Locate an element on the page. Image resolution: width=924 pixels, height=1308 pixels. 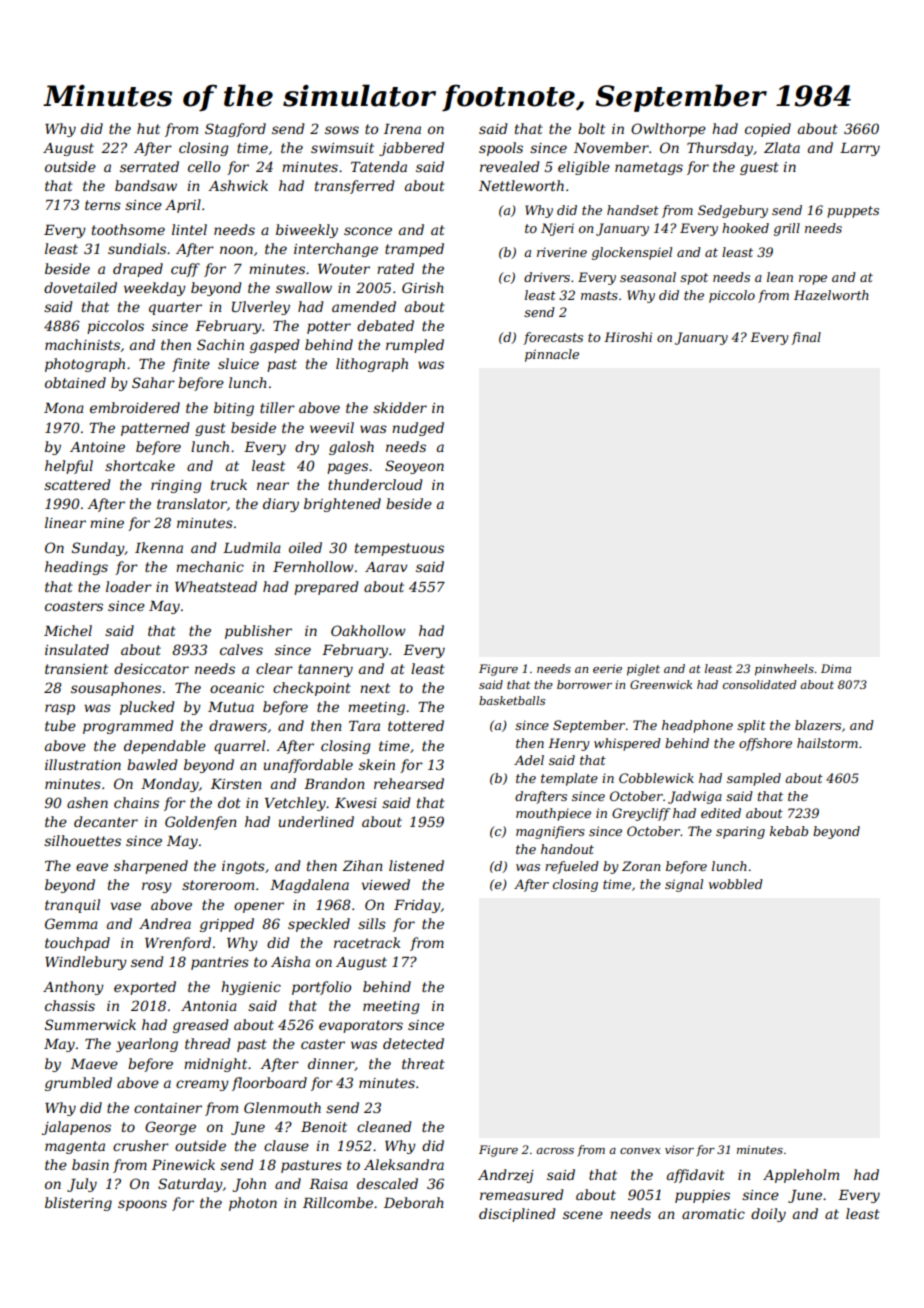
mouthpiece is located at coordinates (553, 814).
